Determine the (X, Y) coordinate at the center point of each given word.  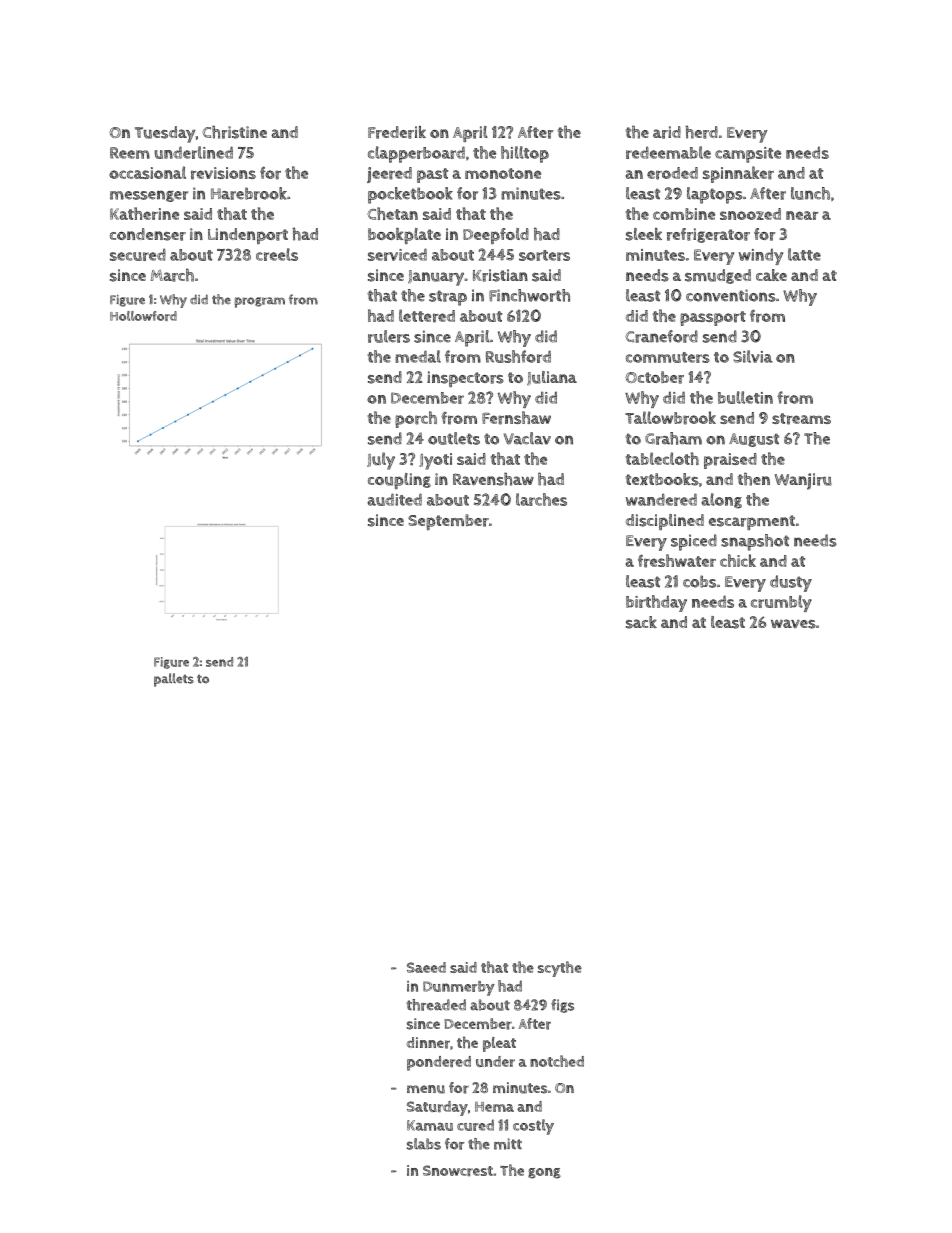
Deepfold (496, 236)
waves (793, 624)
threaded (436, 1005)
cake (771, 275)
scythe (560, 969)
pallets (174, 680)
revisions (223, 173)
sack (641, 622)
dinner (428, 1043)
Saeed (426, 967)
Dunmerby (459, 988)
